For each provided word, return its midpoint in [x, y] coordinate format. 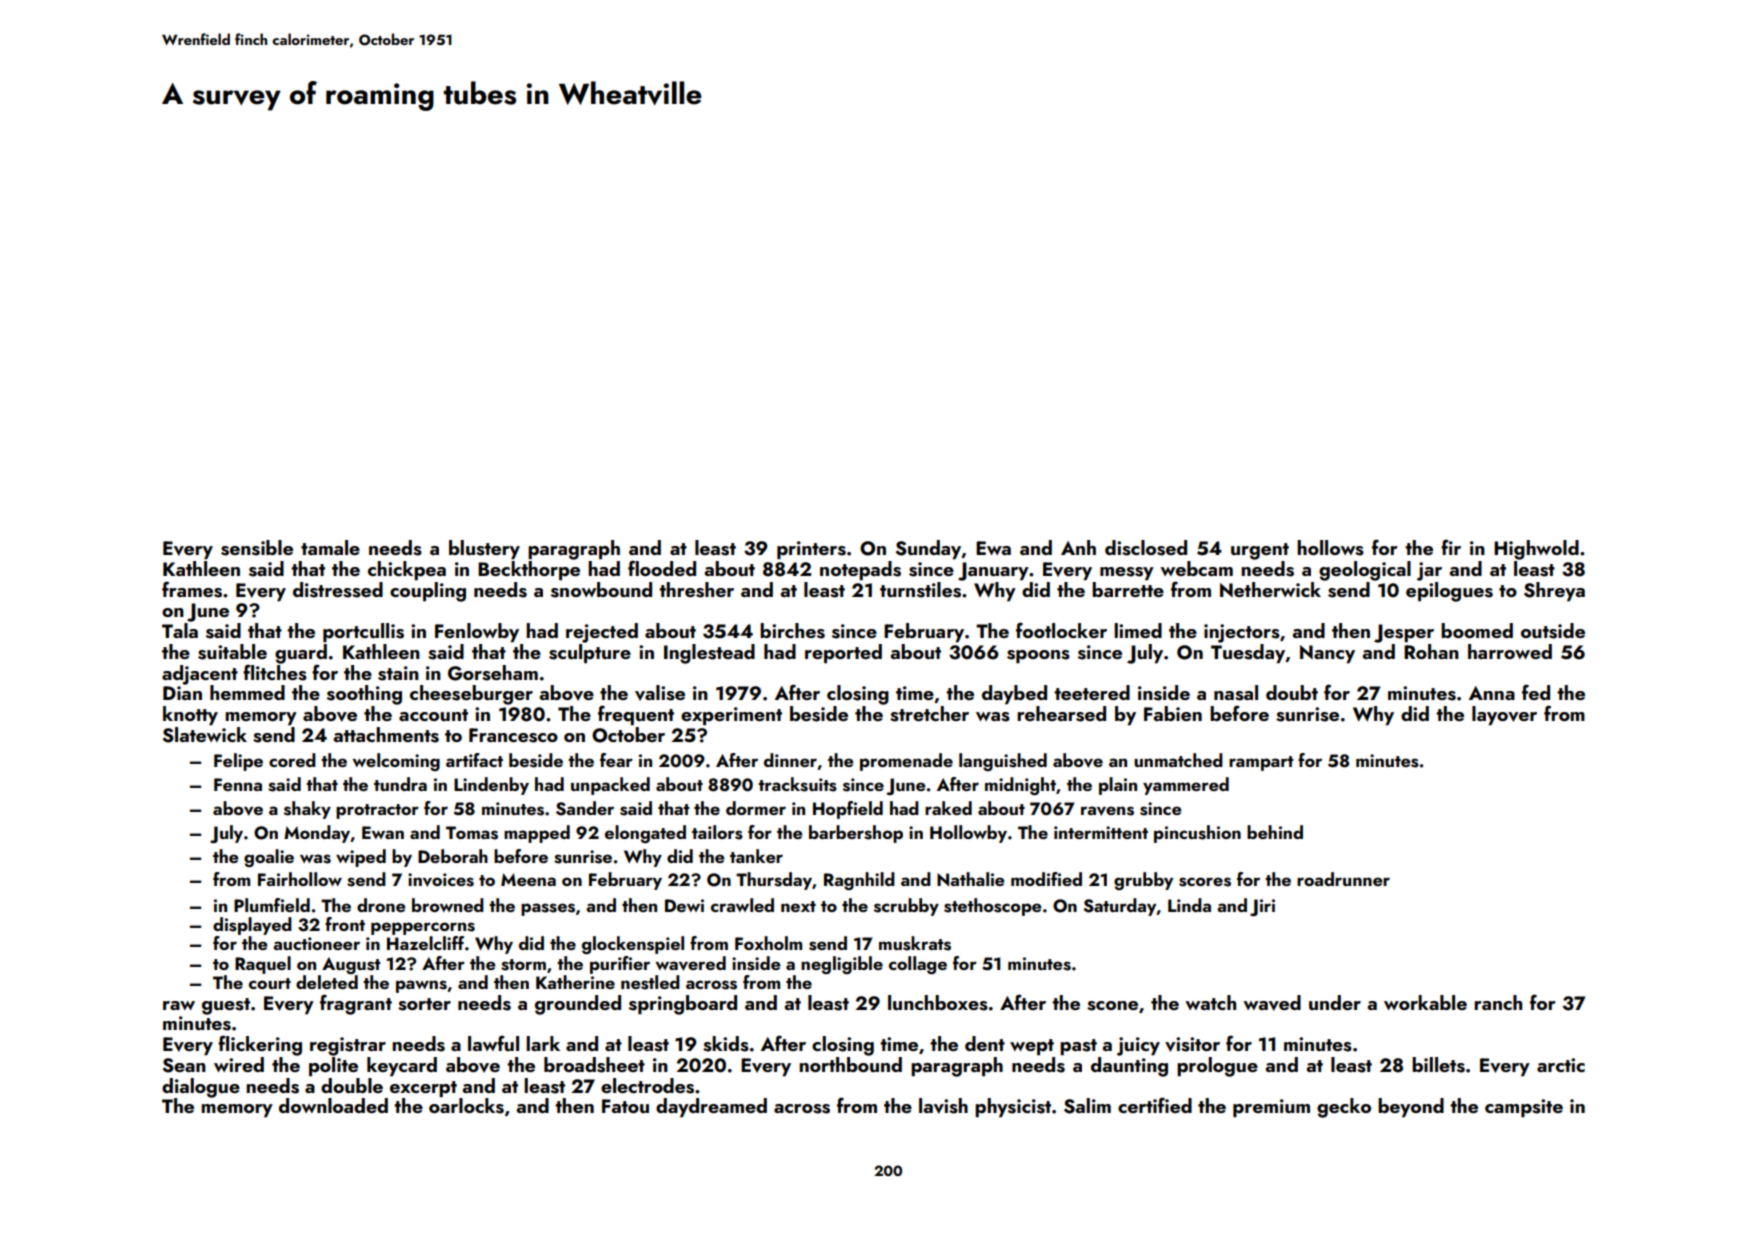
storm [523, 965]
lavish [943, 1106]
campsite [1524, 1108]
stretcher [929, 714]
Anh [1078, 547]
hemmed [247, 692]
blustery [484, 549]
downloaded [333, 1105]
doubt [1292, 692]
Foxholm [768, 943]
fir [1451, 547]
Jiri [1262, 907]
